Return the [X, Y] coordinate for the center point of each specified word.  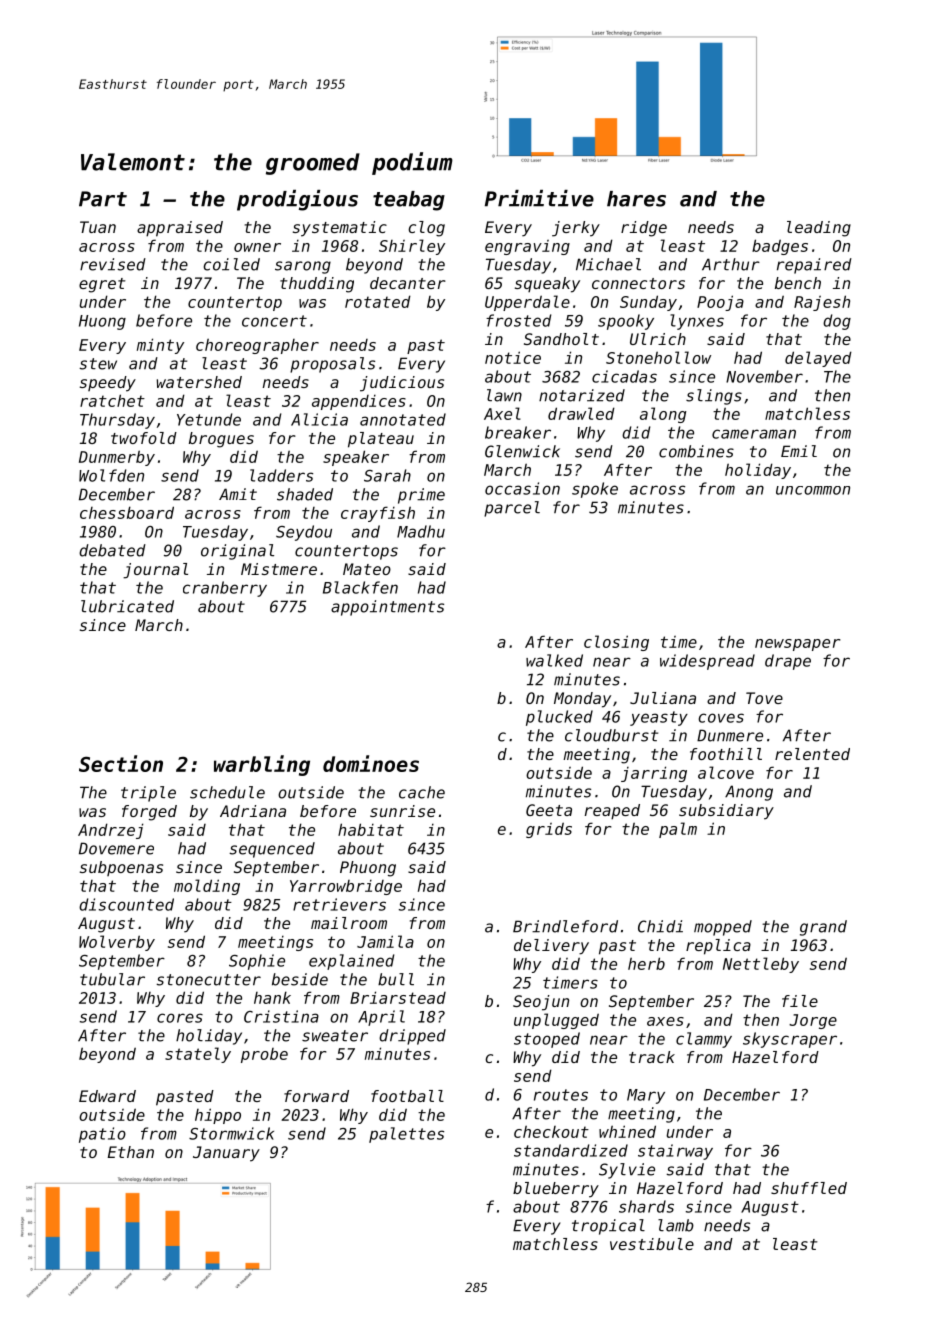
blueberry [556, 1190]
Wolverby [117, 943]
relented [812, 754]
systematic [340, 229]
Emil [799, 451]
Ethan [131, 1152]
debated [112, 550]
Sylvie [627, 1171]
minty [160, 346]
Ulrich [658, 339]
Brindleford [565, 926]
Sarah [387, 475]
